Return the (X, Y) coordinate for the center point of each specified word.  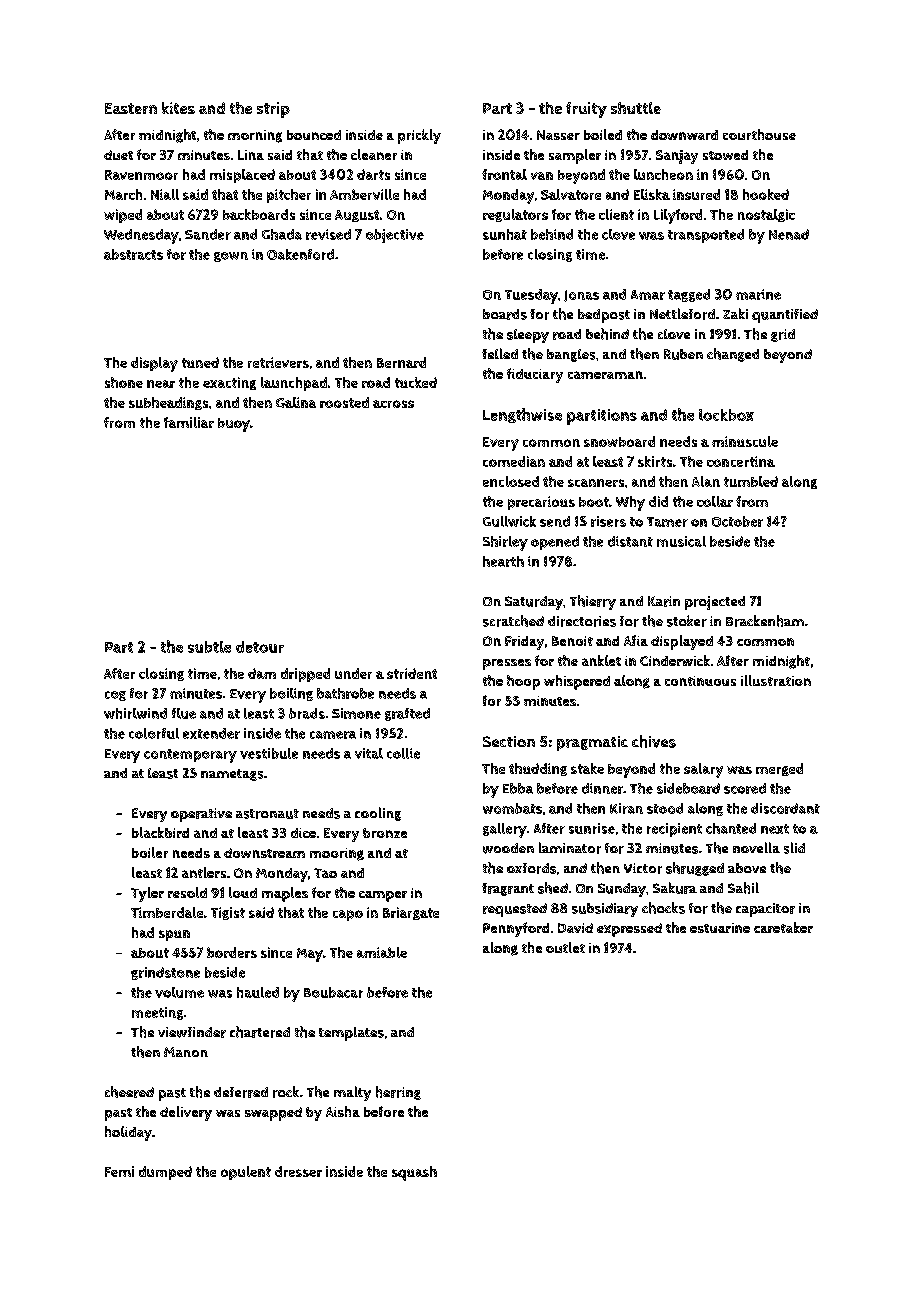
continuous (700, 681)
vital (369, 753)
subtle (209, 647)
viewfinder (192, 1032)
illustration (776, 680)
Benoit (572, 641)
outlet (565, 947)
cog (115, 696)
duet (118, 155)
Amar (648, 295)
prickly (419, 136)
